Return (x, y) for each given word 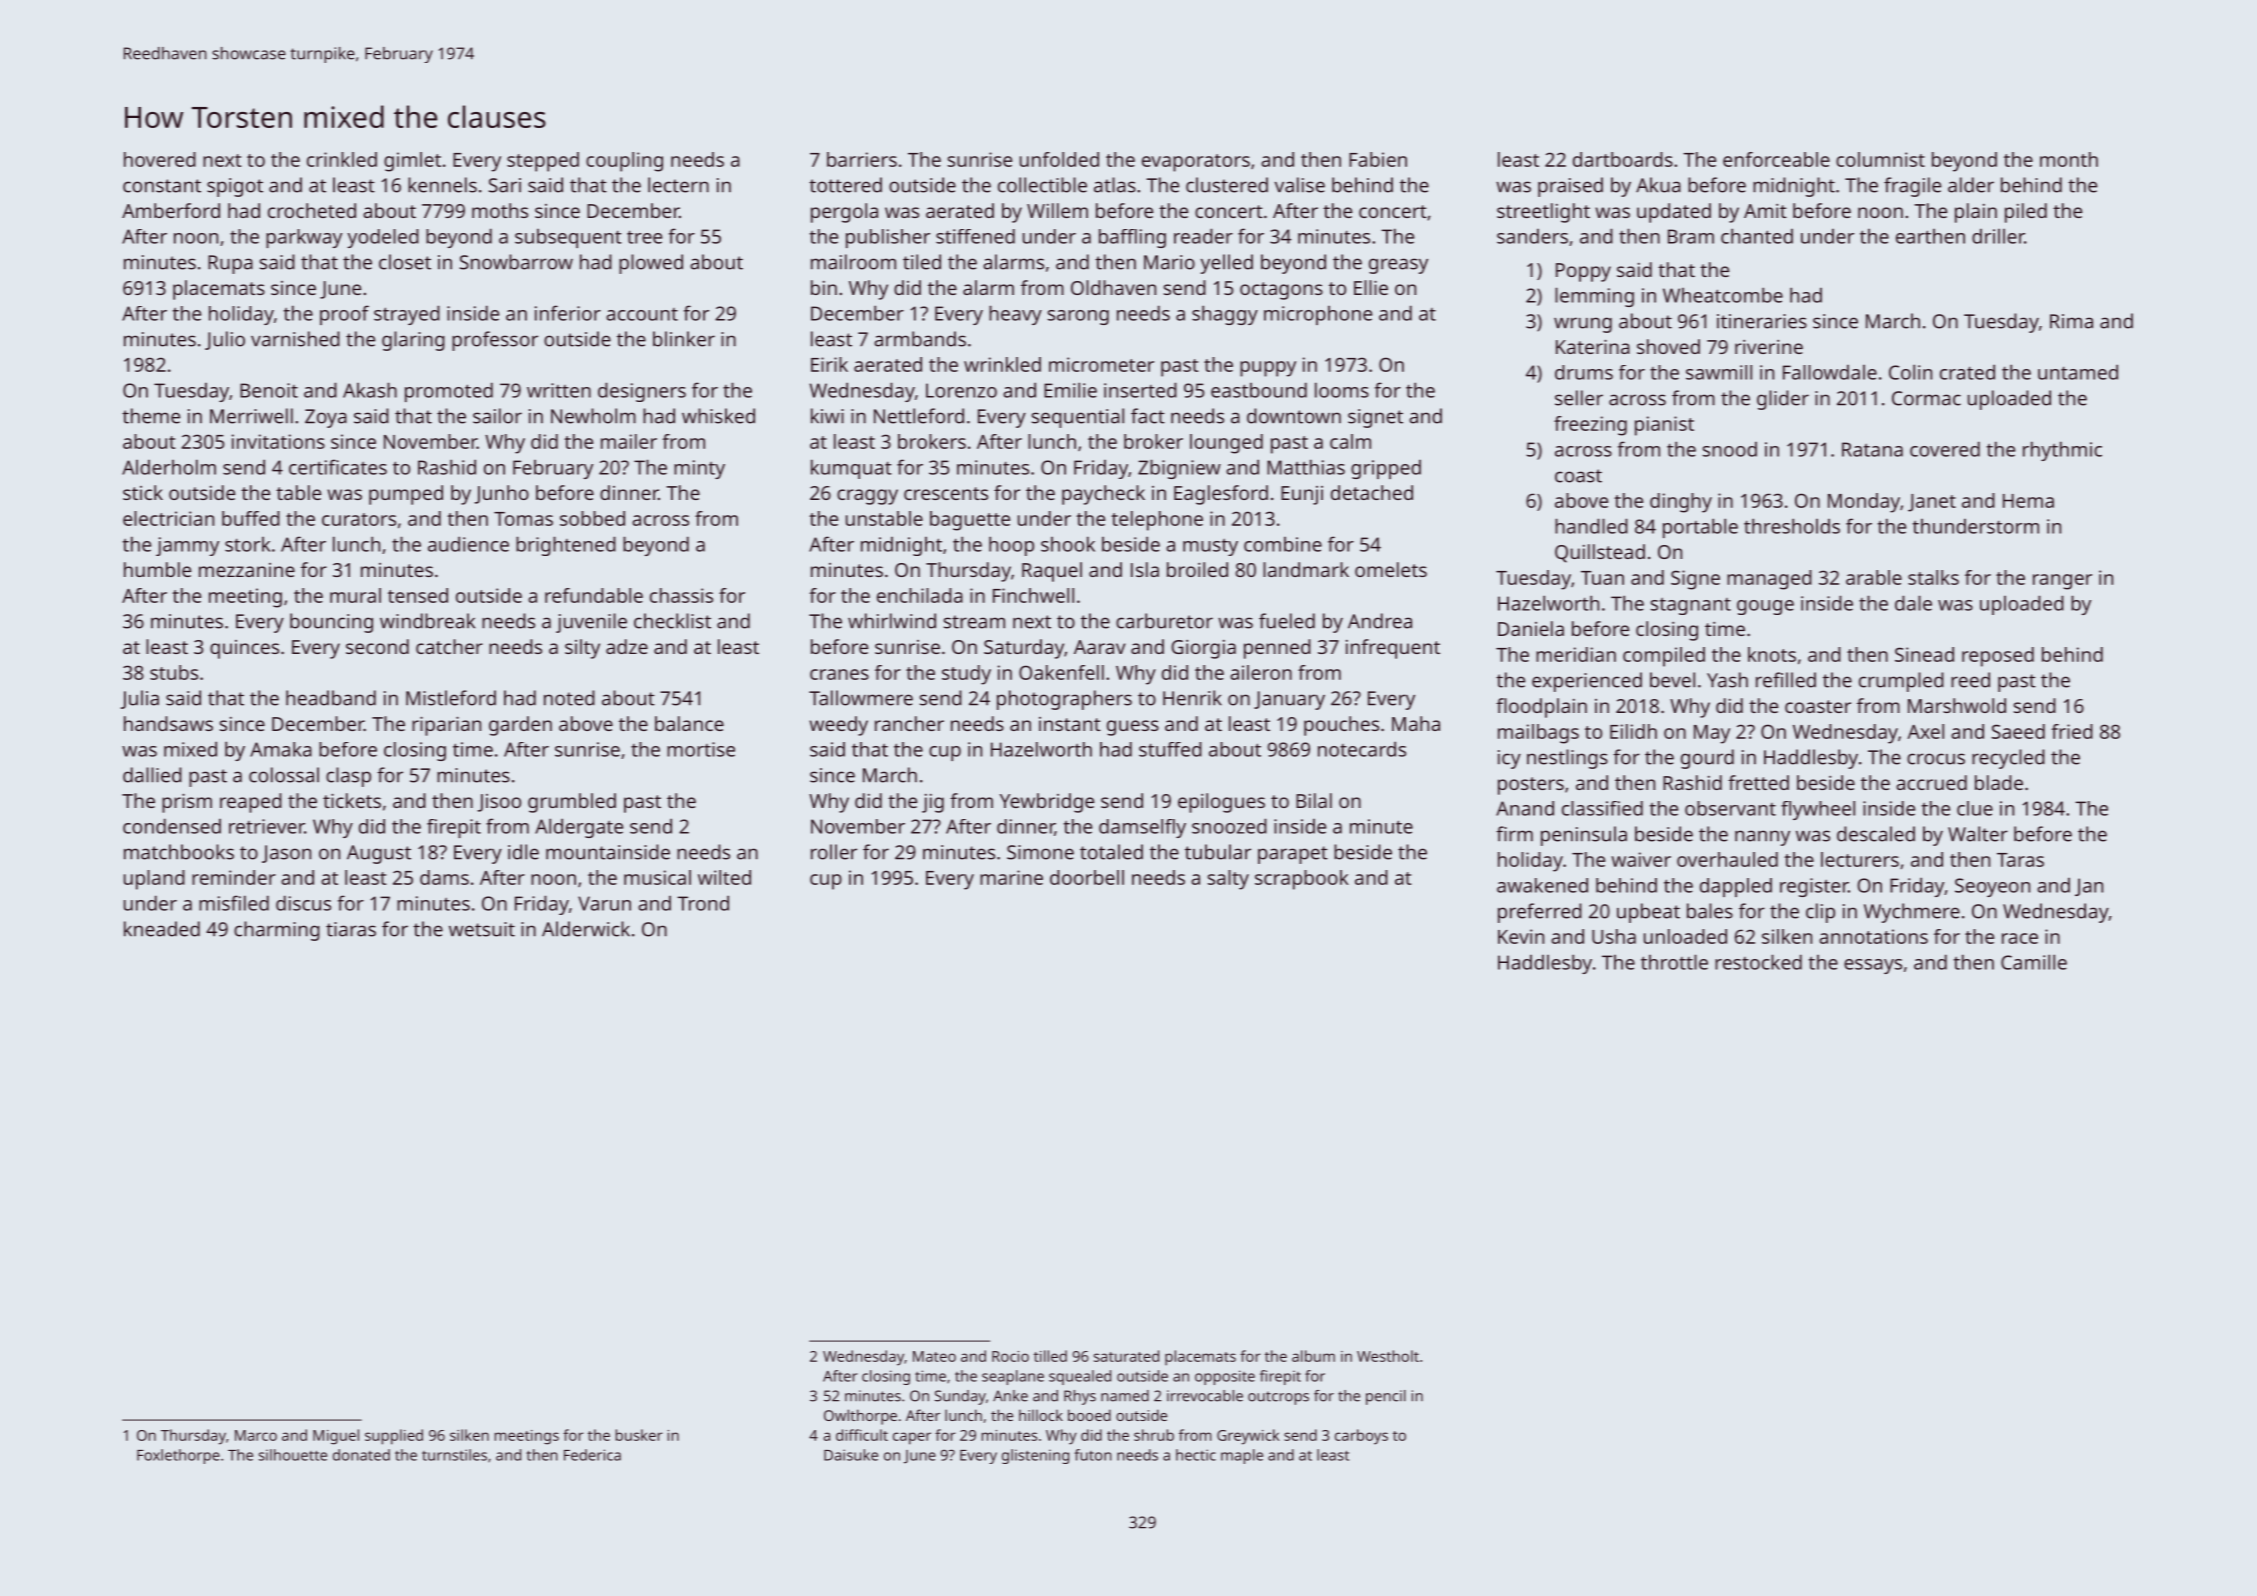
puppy (1268, 369)
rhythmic (2062, 451)
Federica (592, 1455)
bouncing (331, 623)
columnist (1880, 159)
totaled (1111, 852)
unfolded (1059, 159)
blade (1999, 782)
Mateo (934, 1356)
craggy (867, 497)
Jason (286, 854)
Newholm (593, 416)
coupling (624, 162)
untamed (2078, 372)
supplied (394, 1437)
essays (1873, 966)
